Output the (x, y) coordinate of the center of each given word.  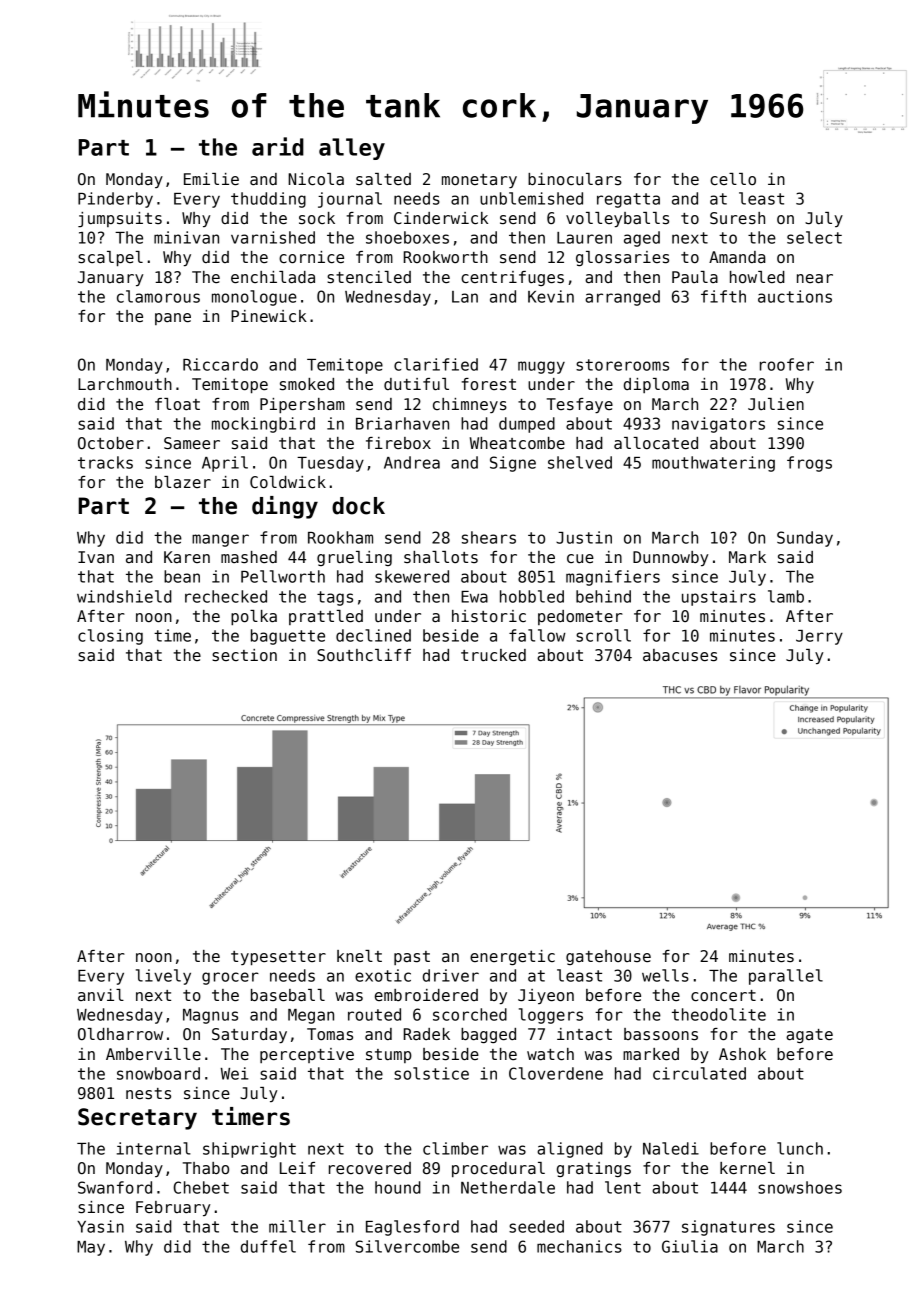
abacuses (680, 655)
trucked (493, 655)
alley (352, 149)
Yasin (100, 1226)
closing (110, 637)
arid (278, 146)
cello (733, 179)
